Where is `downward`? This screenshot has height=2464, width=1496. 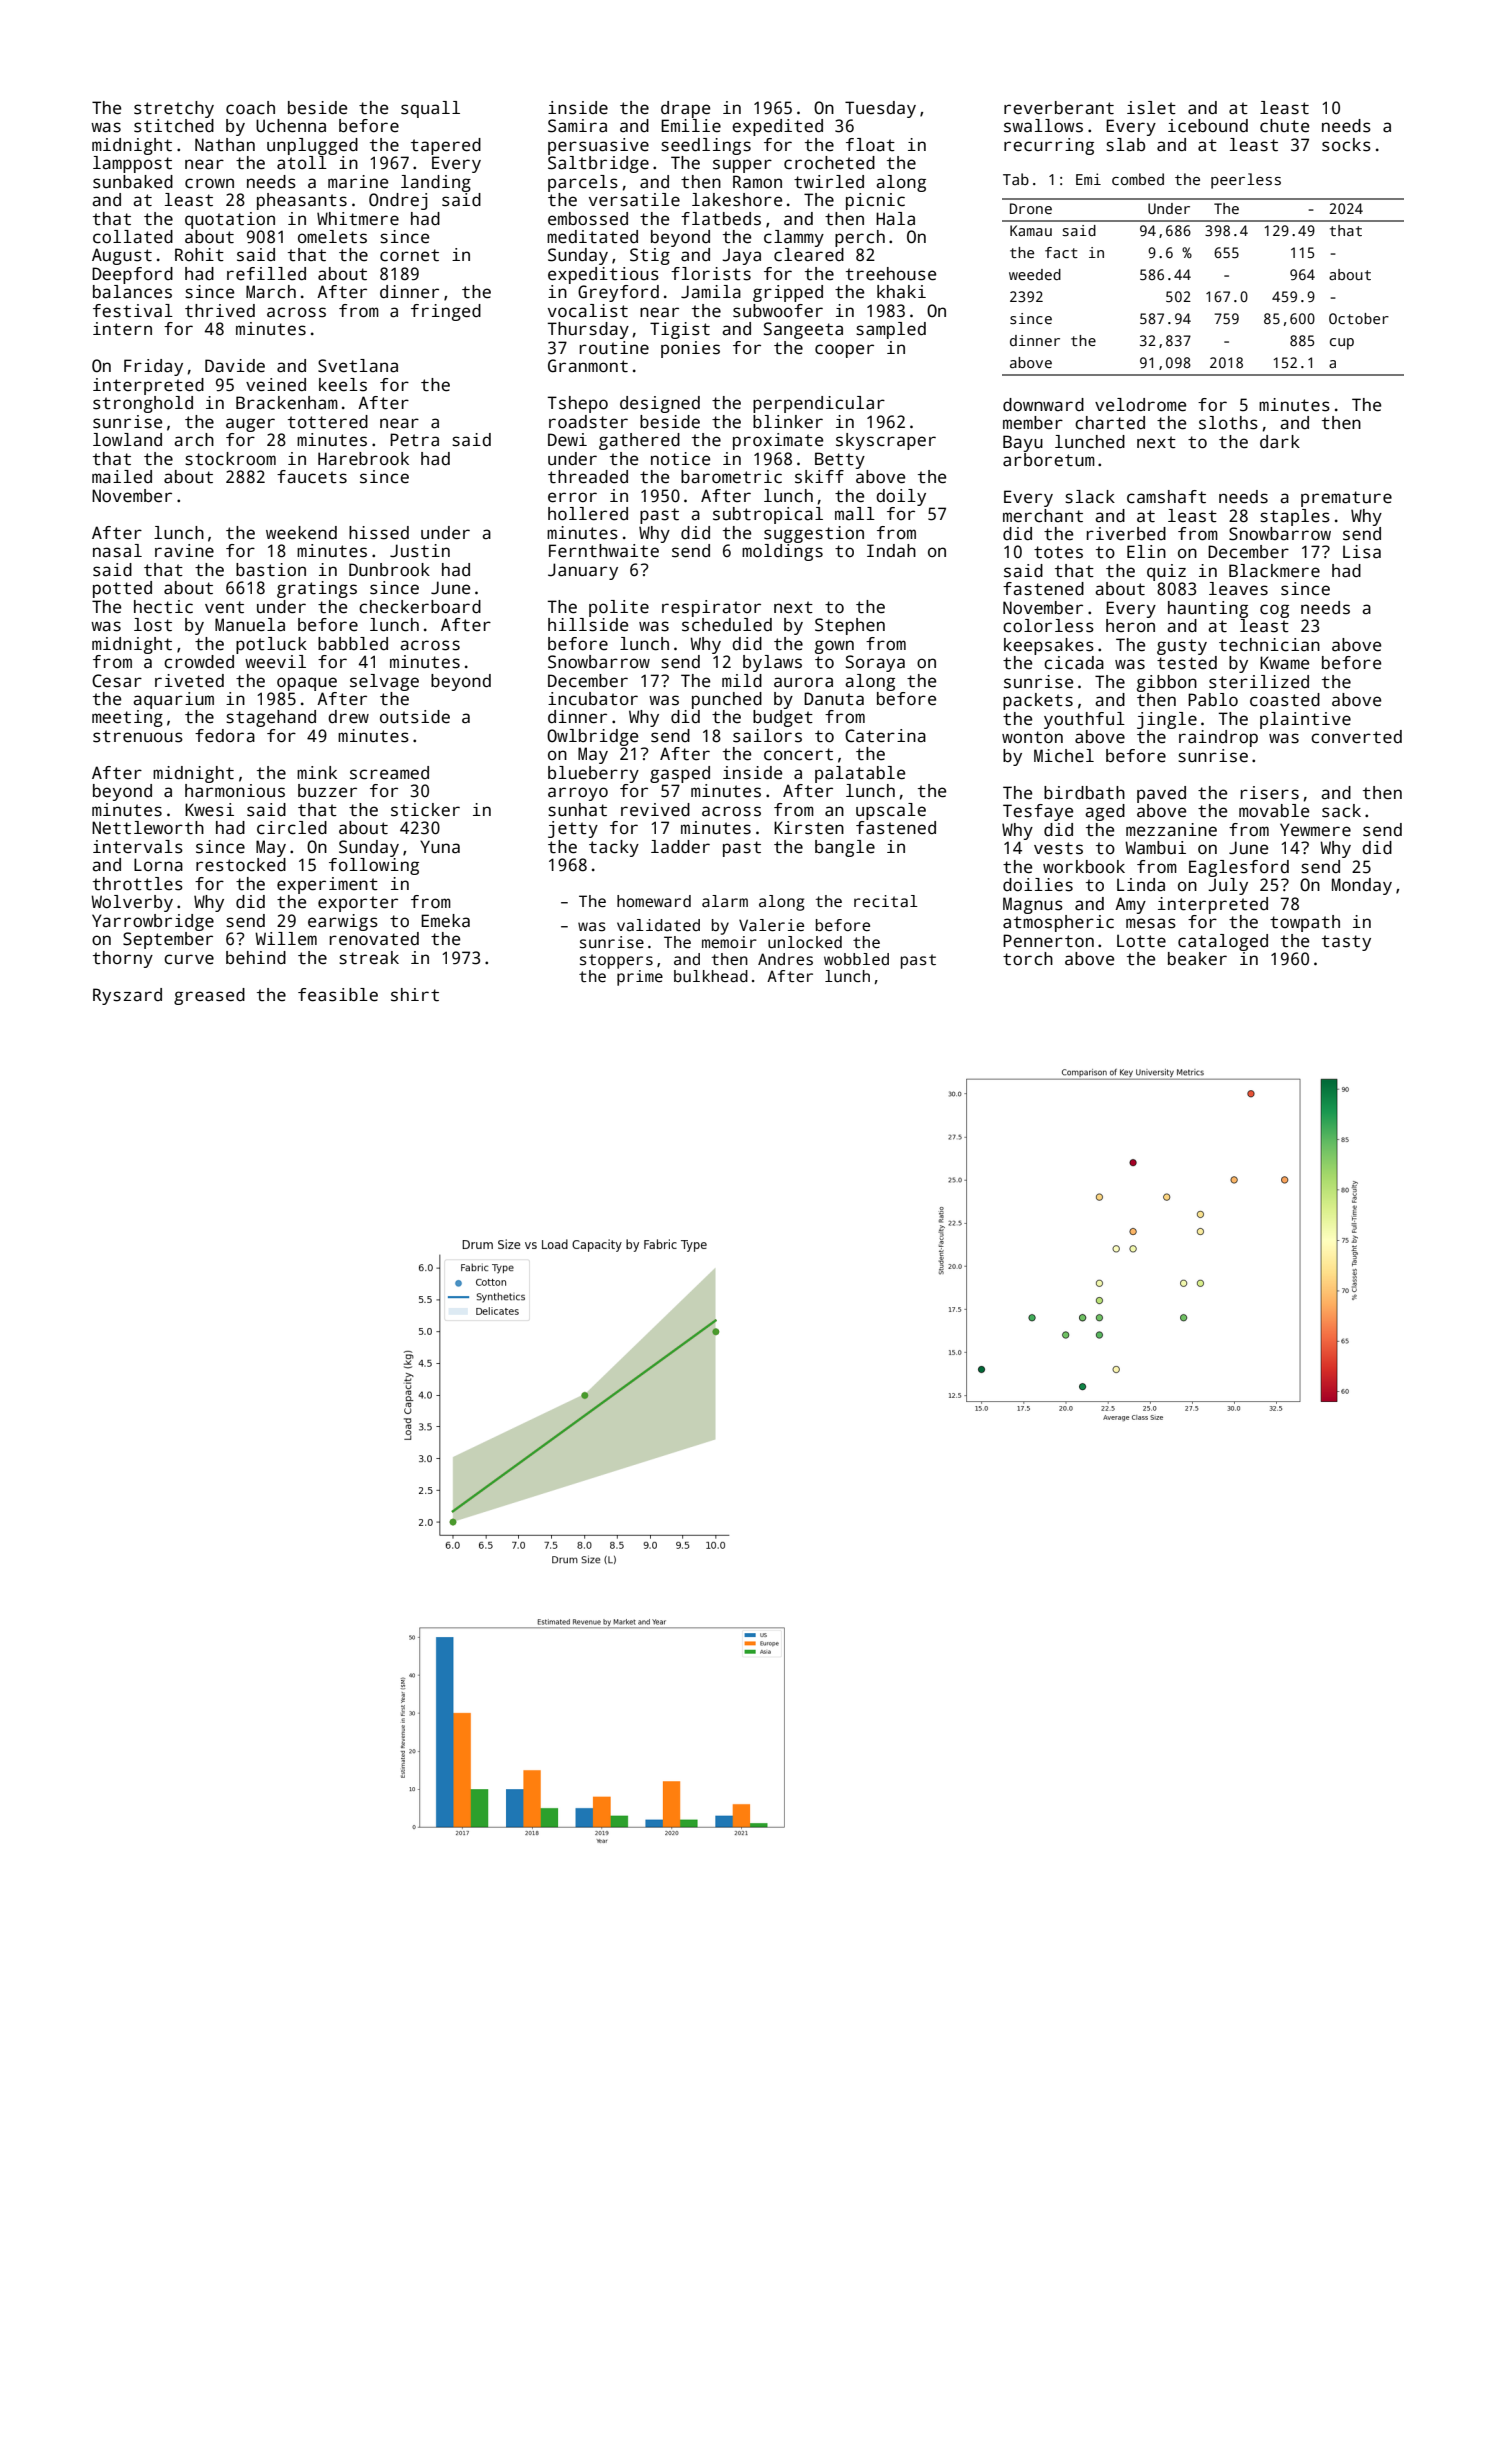
downward is located at coordinates (1043, 405).
